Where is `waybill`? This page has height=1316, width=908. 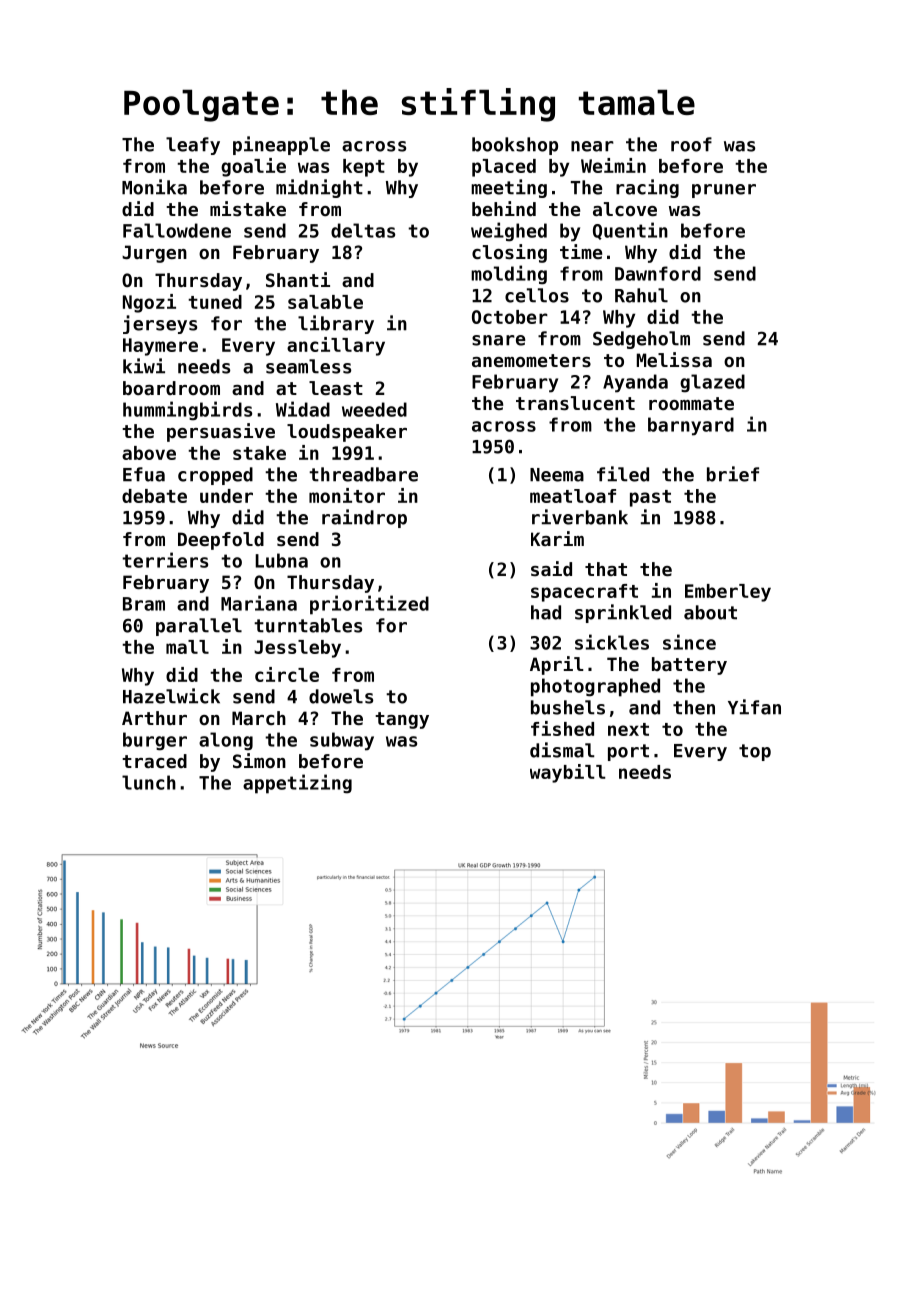 waybill is located at coordinates (568, 773).
